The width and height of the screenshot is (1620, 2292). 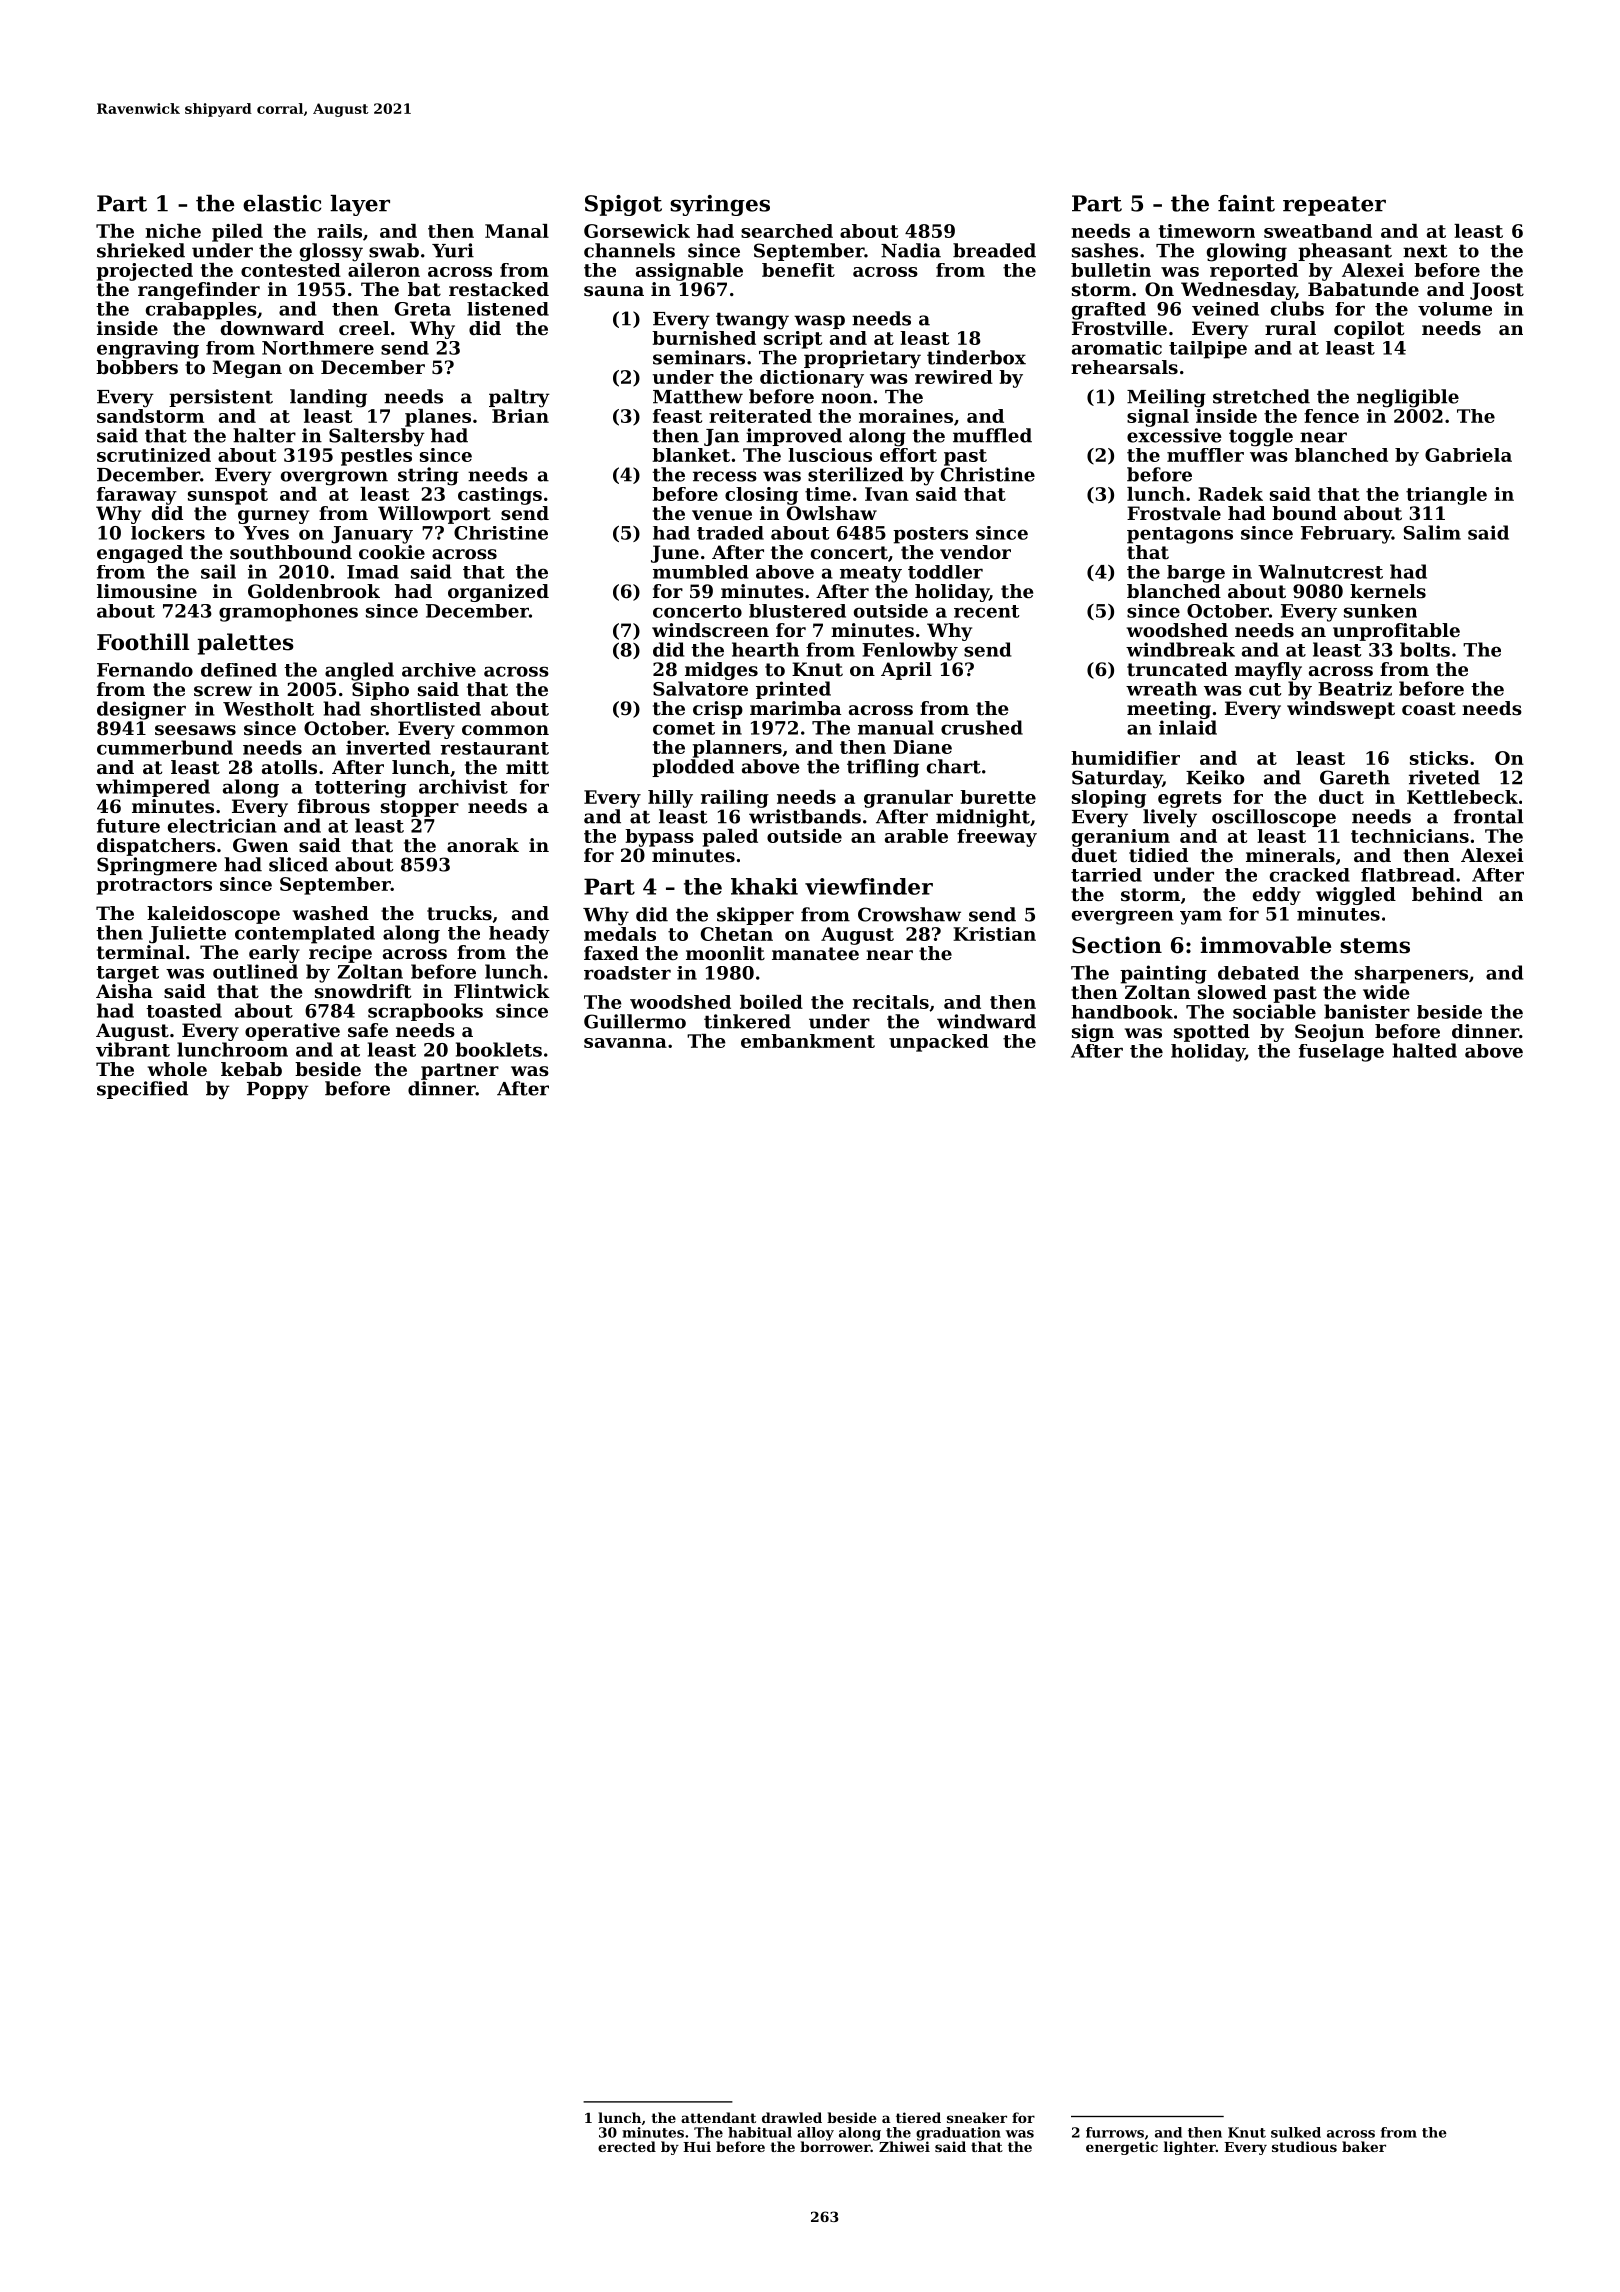 I want to click on faraway, so click(x=137, y=496).
